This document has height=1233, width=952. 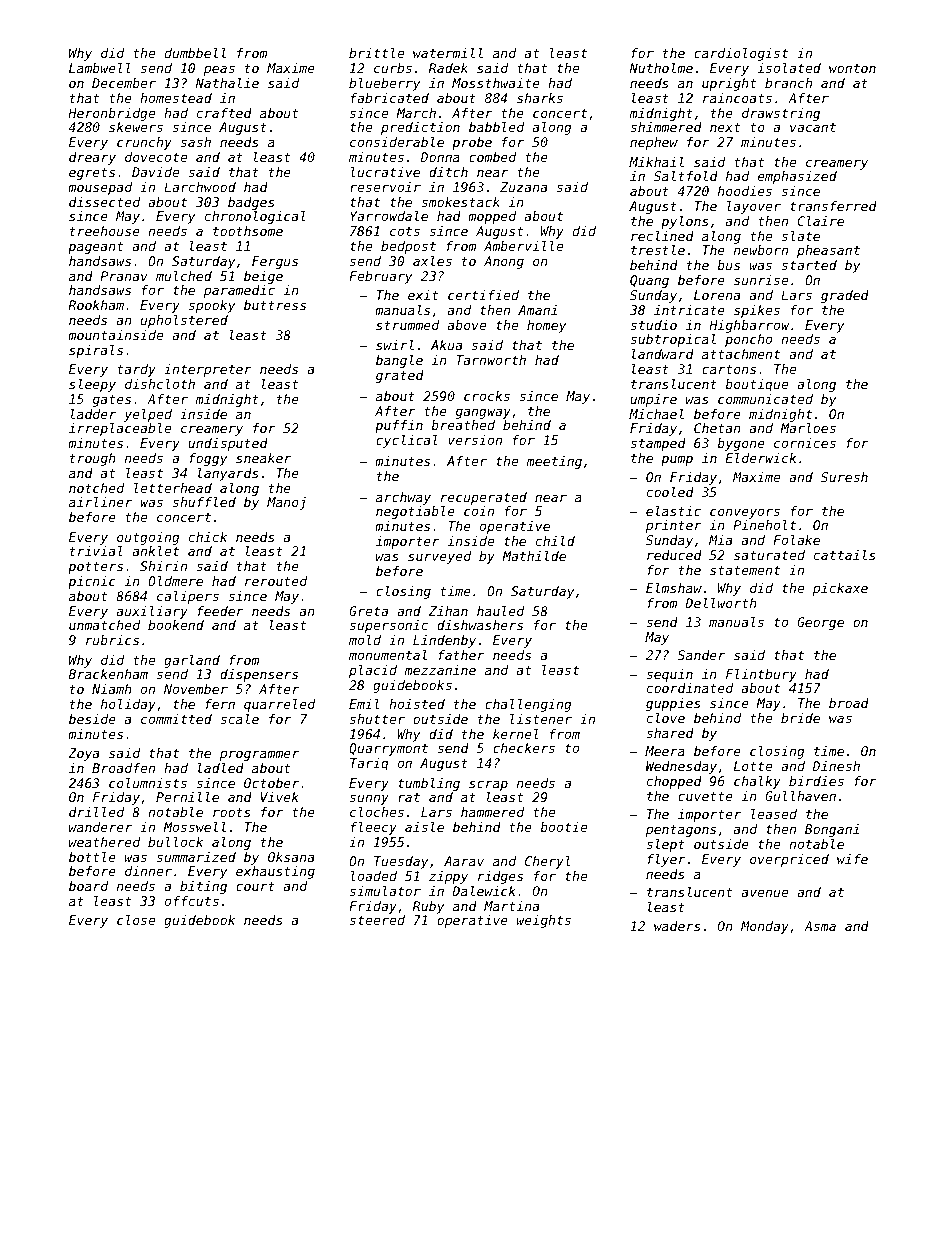 I want to click on trough, so click(x=93, y=459).
